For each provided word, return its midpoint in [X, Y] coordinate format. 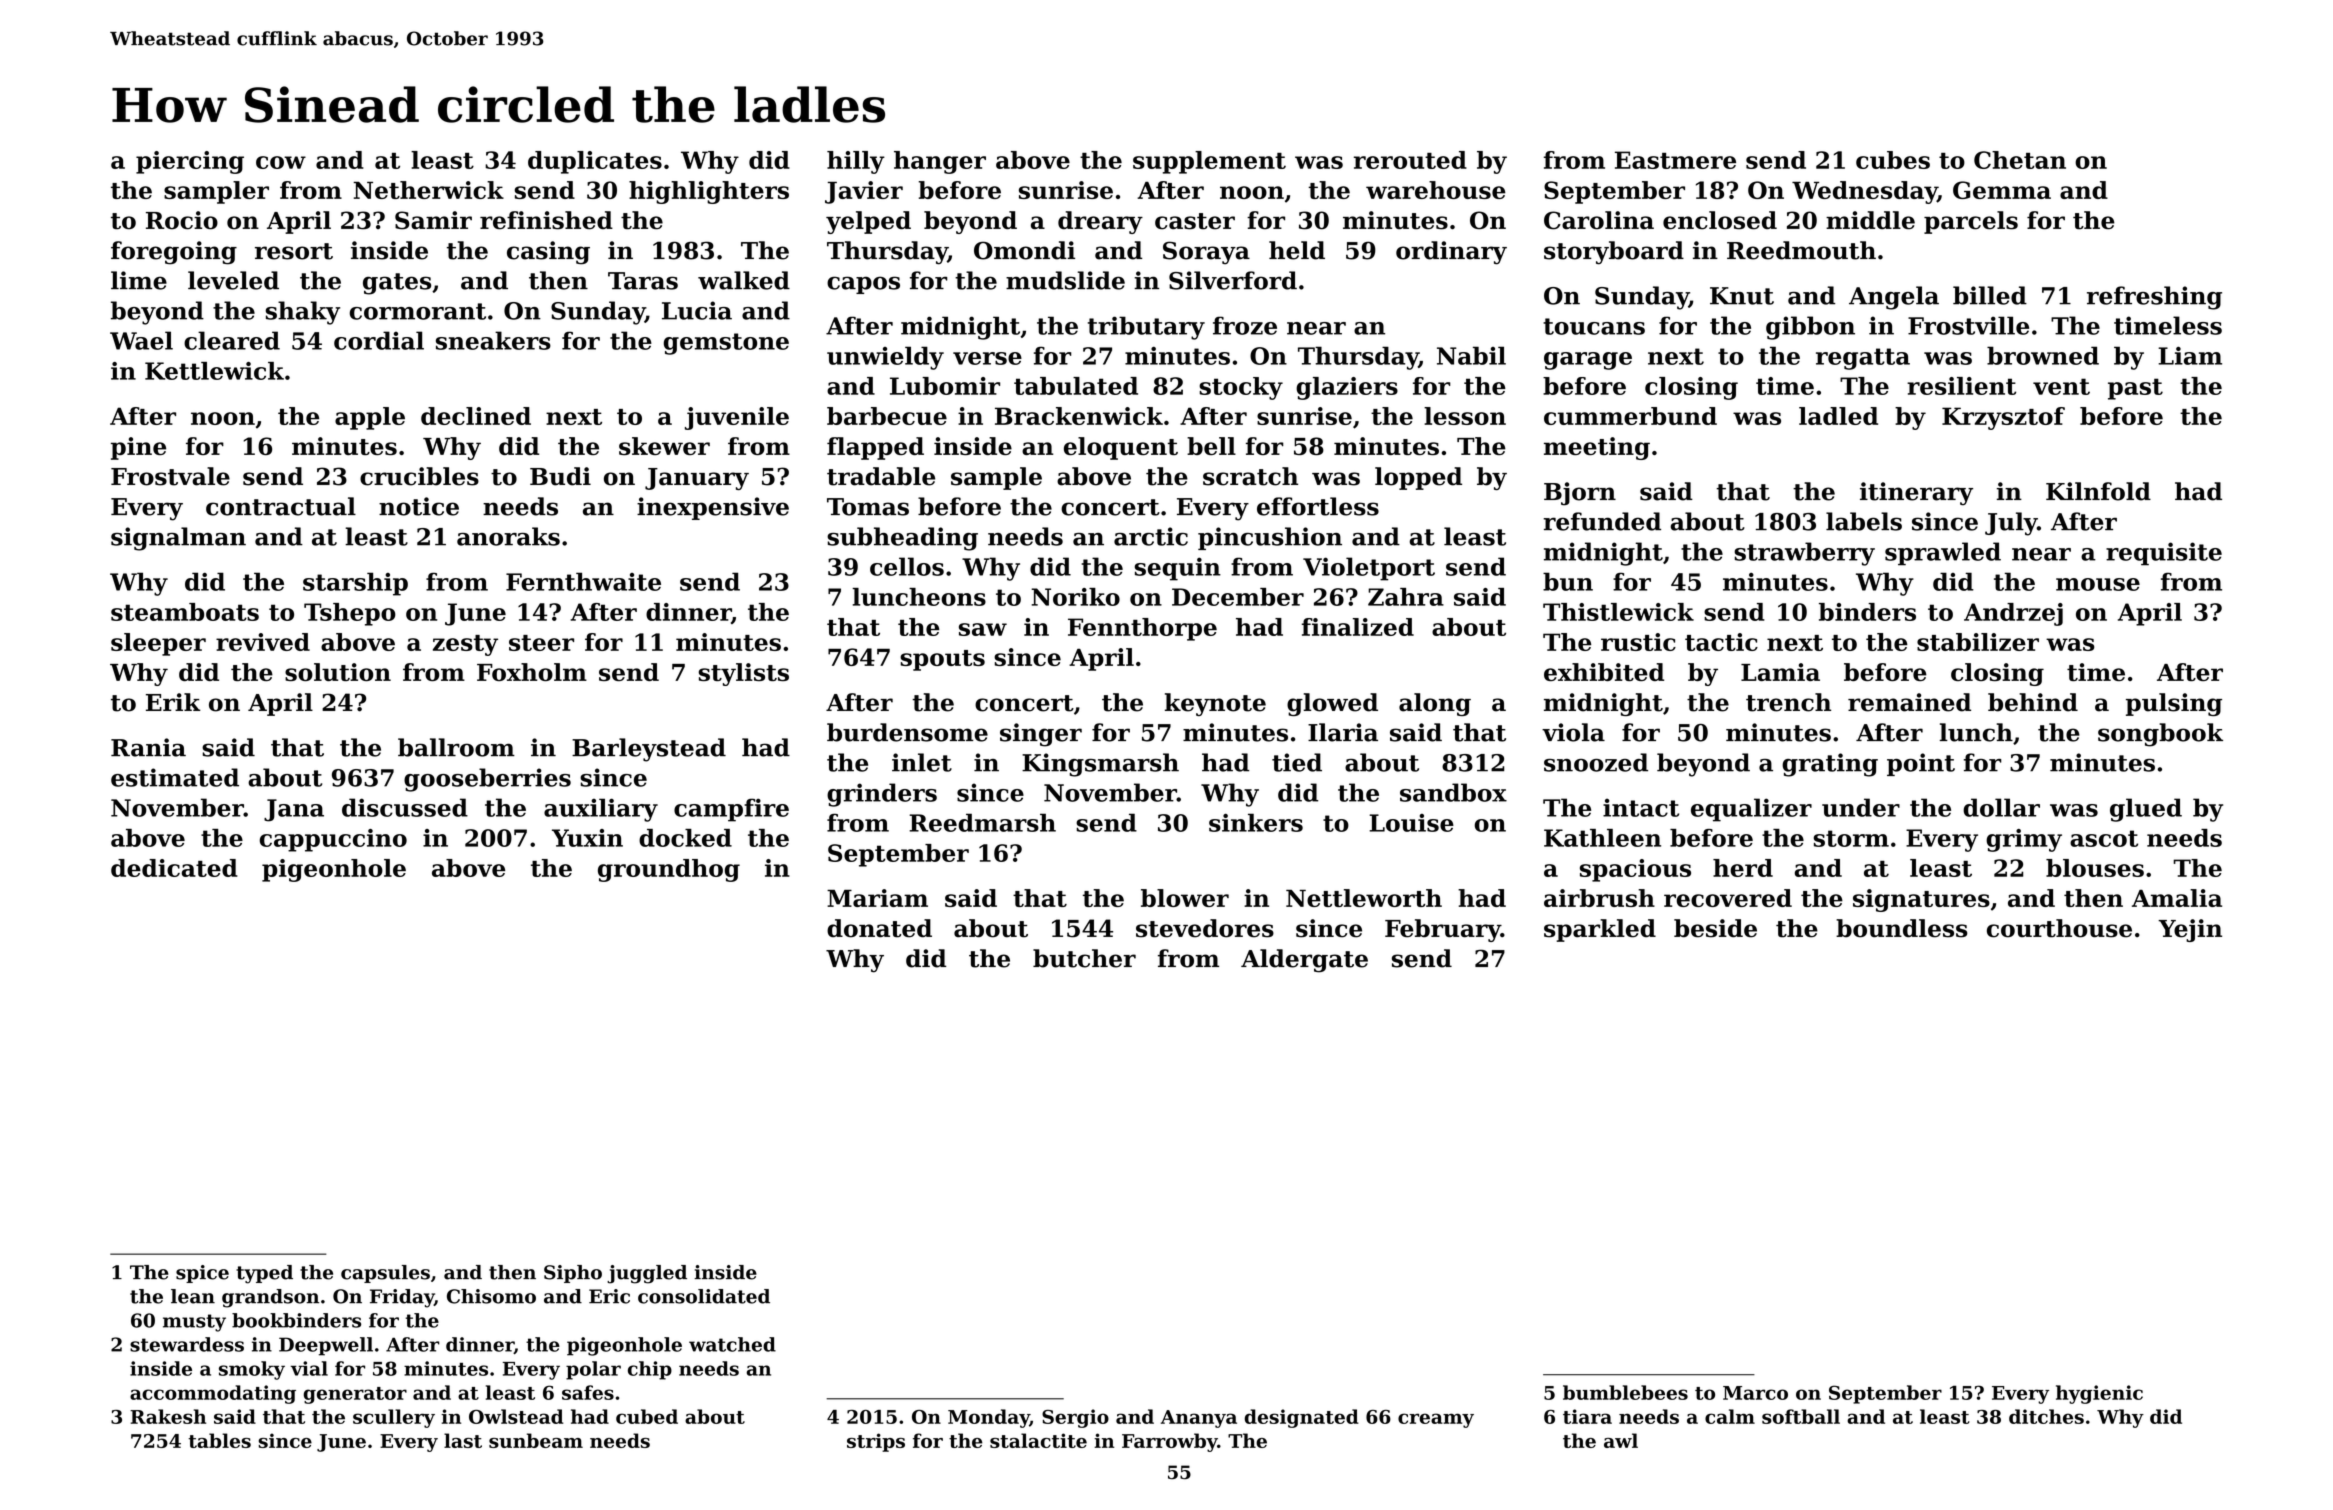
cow [281, 162]
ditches [2046, 1416]
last [463, 1440]
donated [879, 928]
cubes [1893, 160]
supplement [1209, 162]
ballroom [456, 747]
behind [2033, 702]
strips [876, 1442]
